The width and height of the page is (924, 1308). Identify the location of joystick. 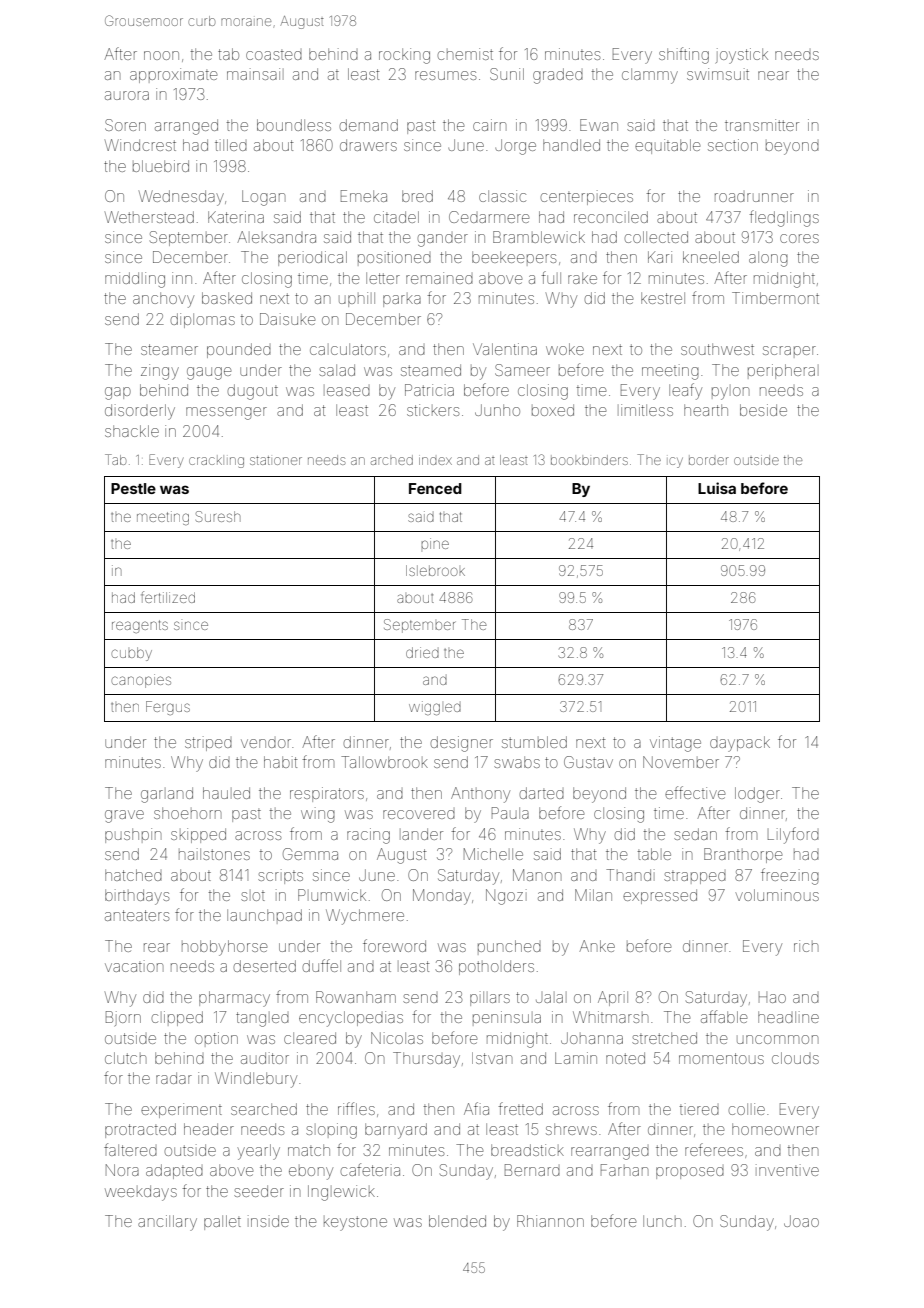
(742, 56).
